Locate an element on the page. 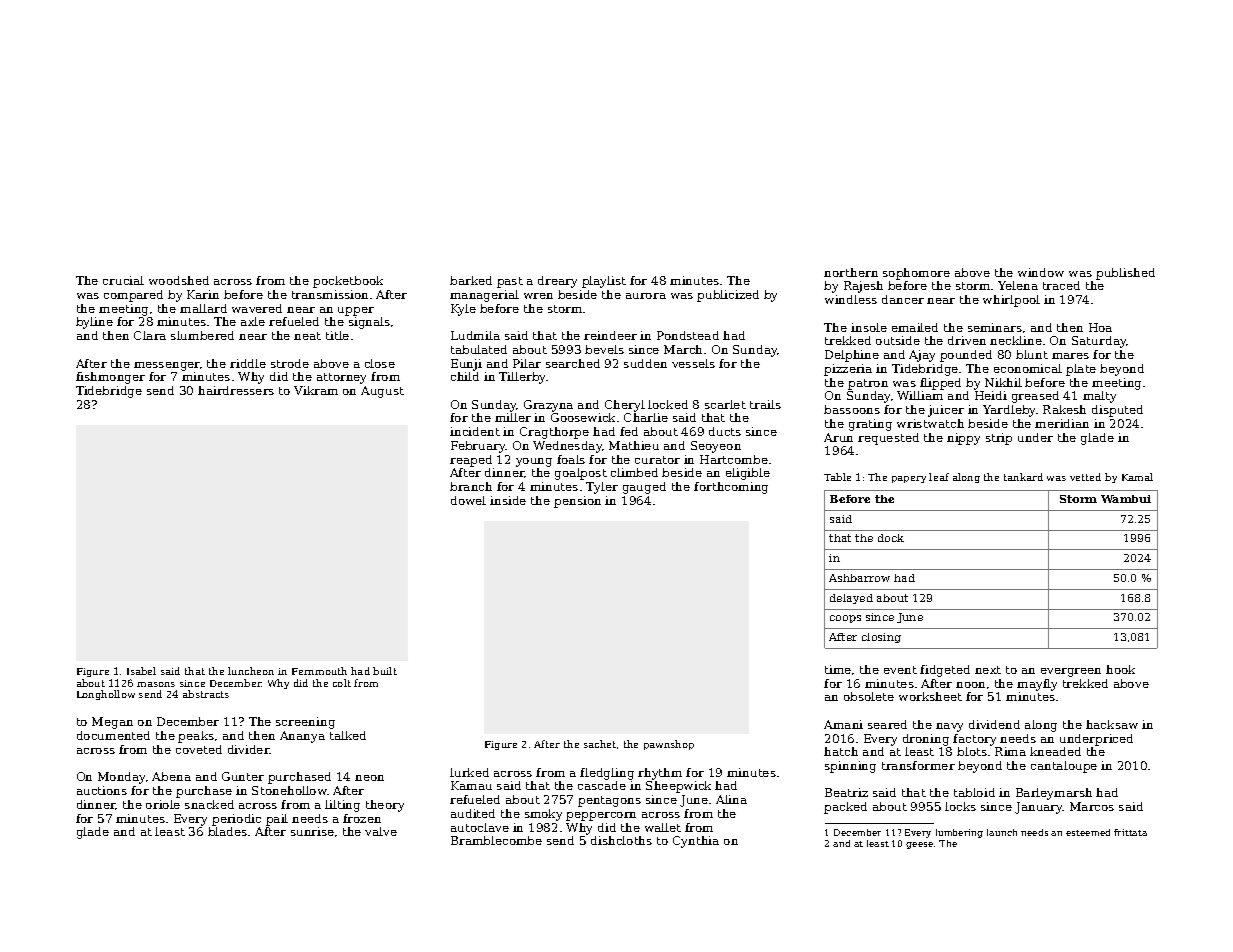 The height and width of the document is (952, 1233). fishmonger is located at coordinates (110, 378).
